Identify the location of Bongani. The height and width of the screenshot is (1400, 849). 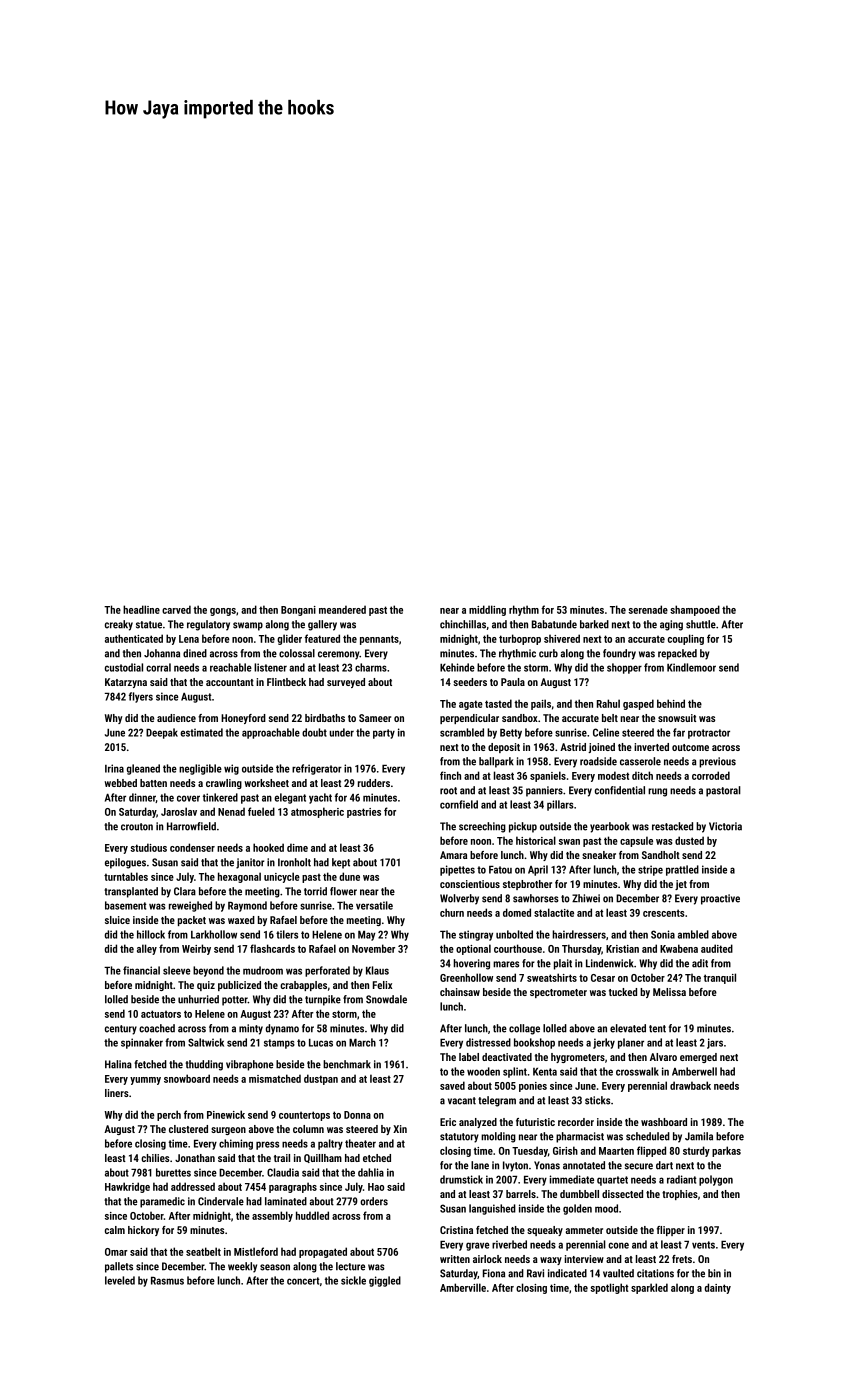
(298, 611).
